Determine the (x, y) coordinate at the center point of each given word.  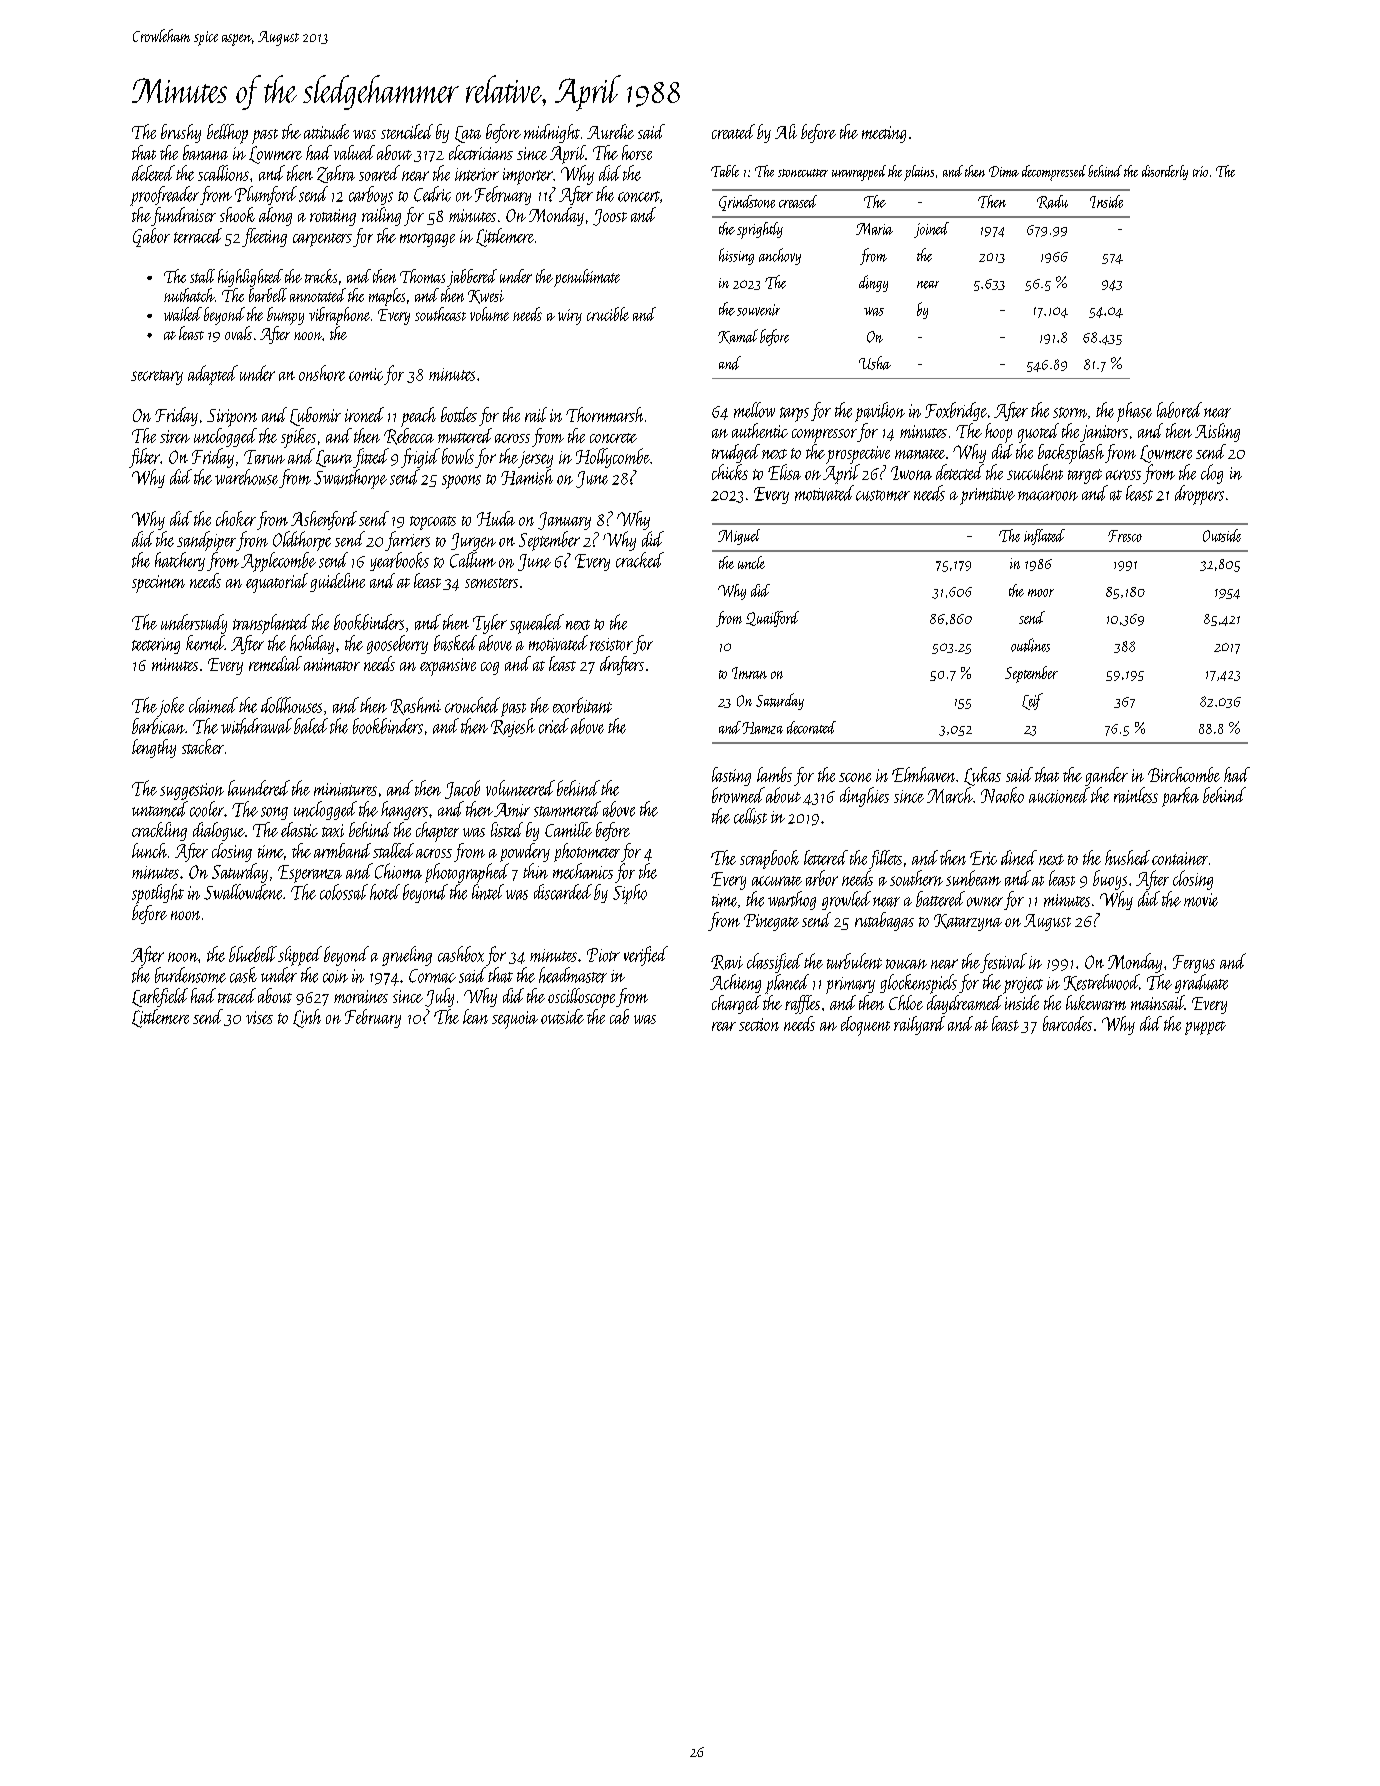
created (733, 131)
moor (1041, 593)
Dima (1004, 171)
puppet (1205, 1028)
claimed (213, 705)
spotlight (158, 894)
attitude (326, 131)
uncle (751, 562)
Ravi (727, 962)
